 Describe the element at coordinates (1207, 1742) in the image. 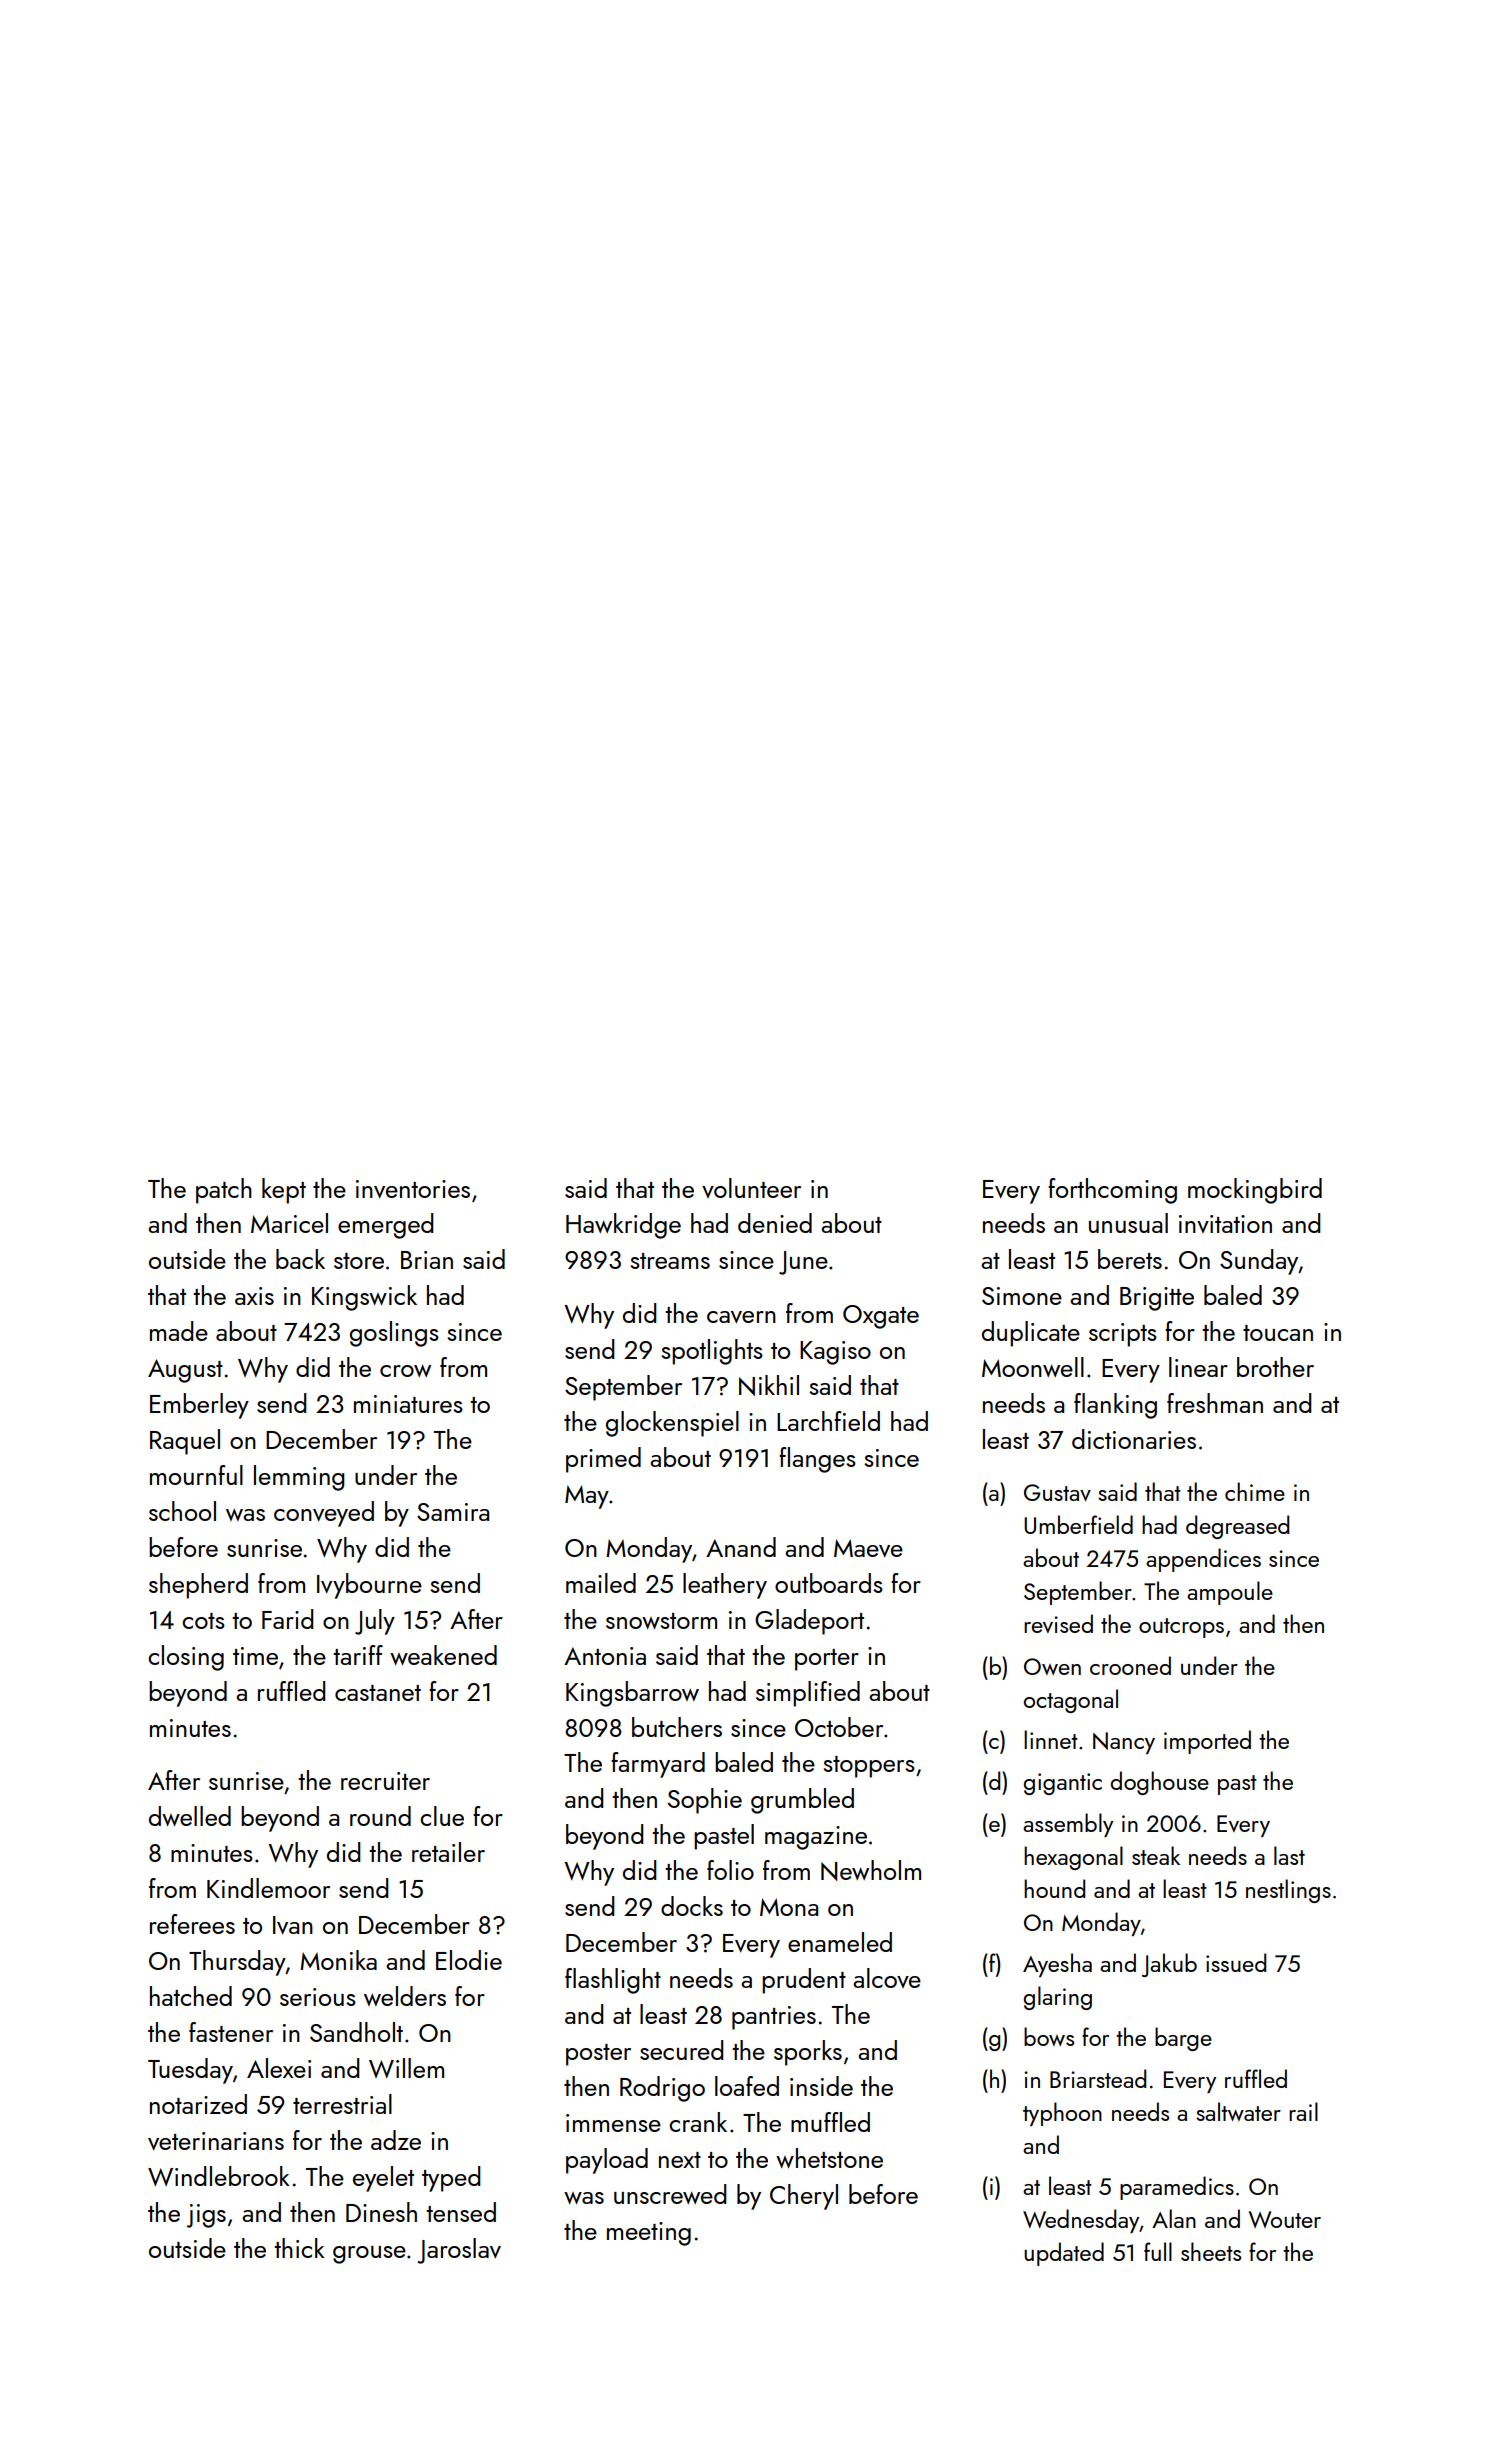

I see `imported` at that location.
